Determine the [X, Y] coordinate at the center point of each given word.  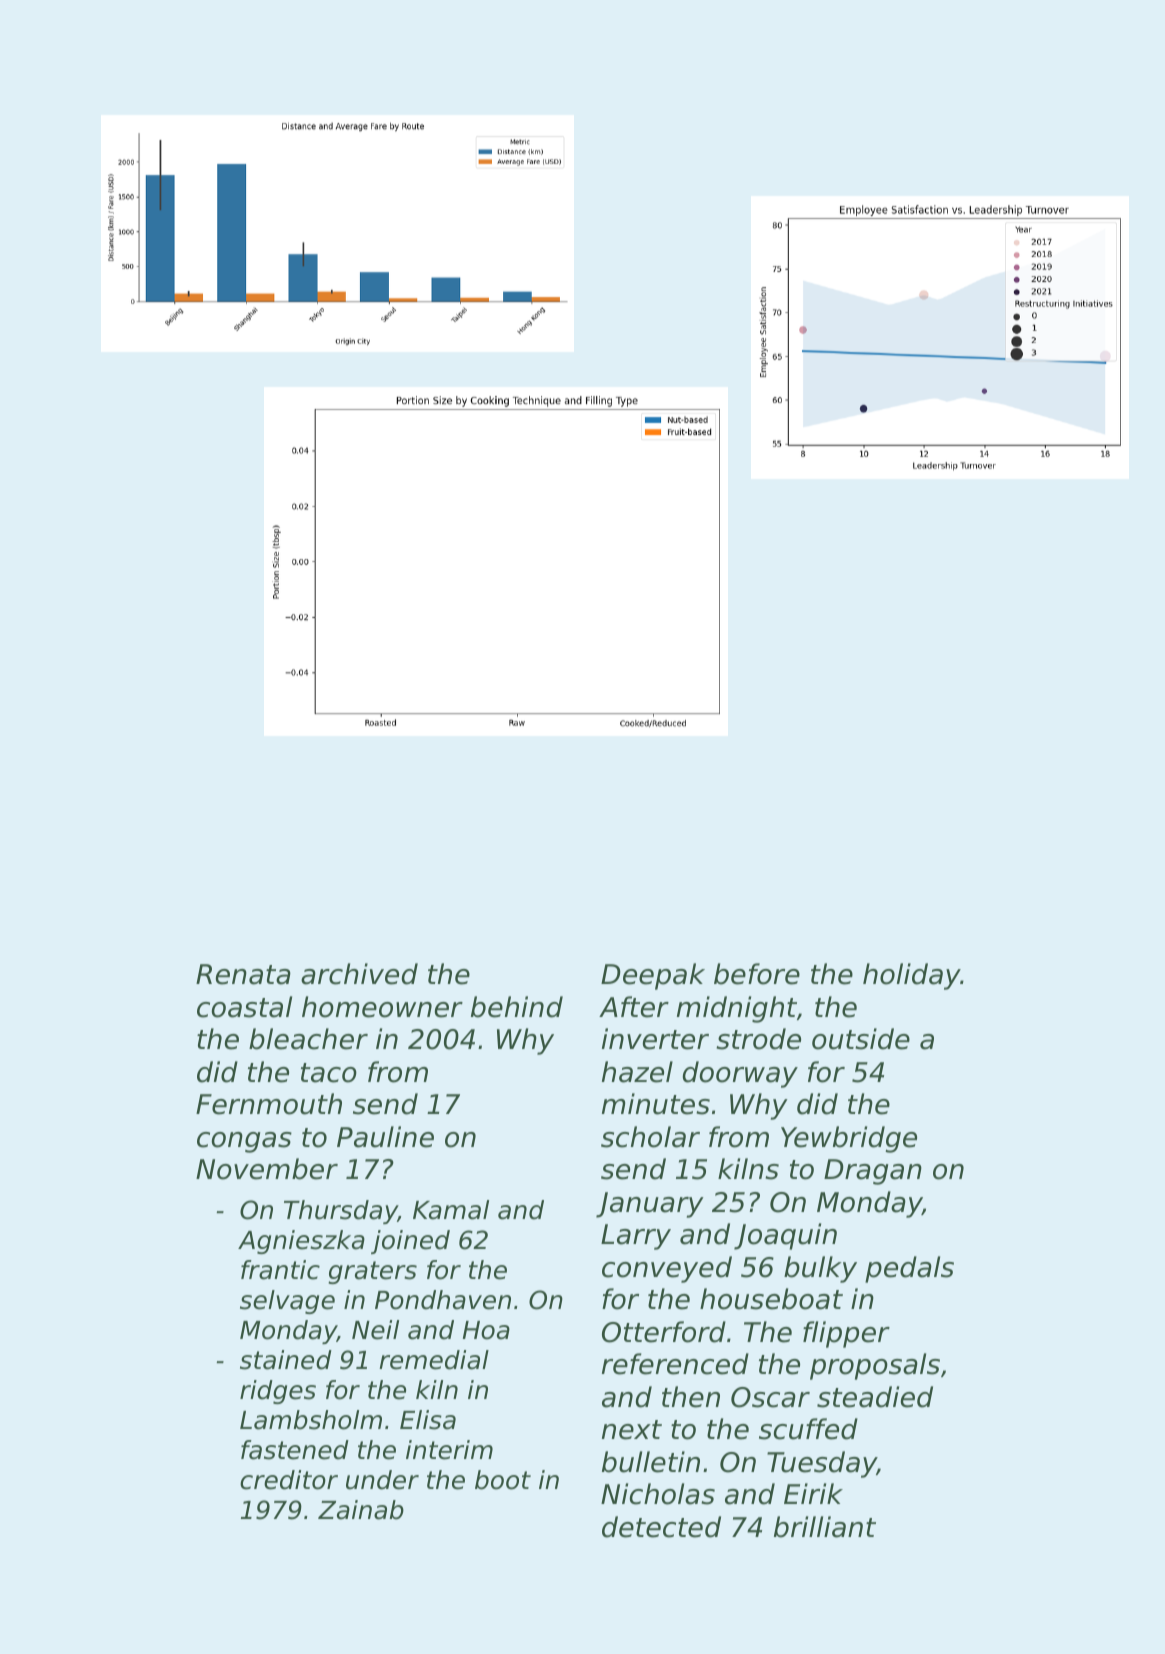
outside [861, 1039]
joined [410, 1242]
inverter [655, 1039]
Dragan [873, 1172]
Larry [636, 1237]
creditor [289, 1480]
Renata [243, 974]
